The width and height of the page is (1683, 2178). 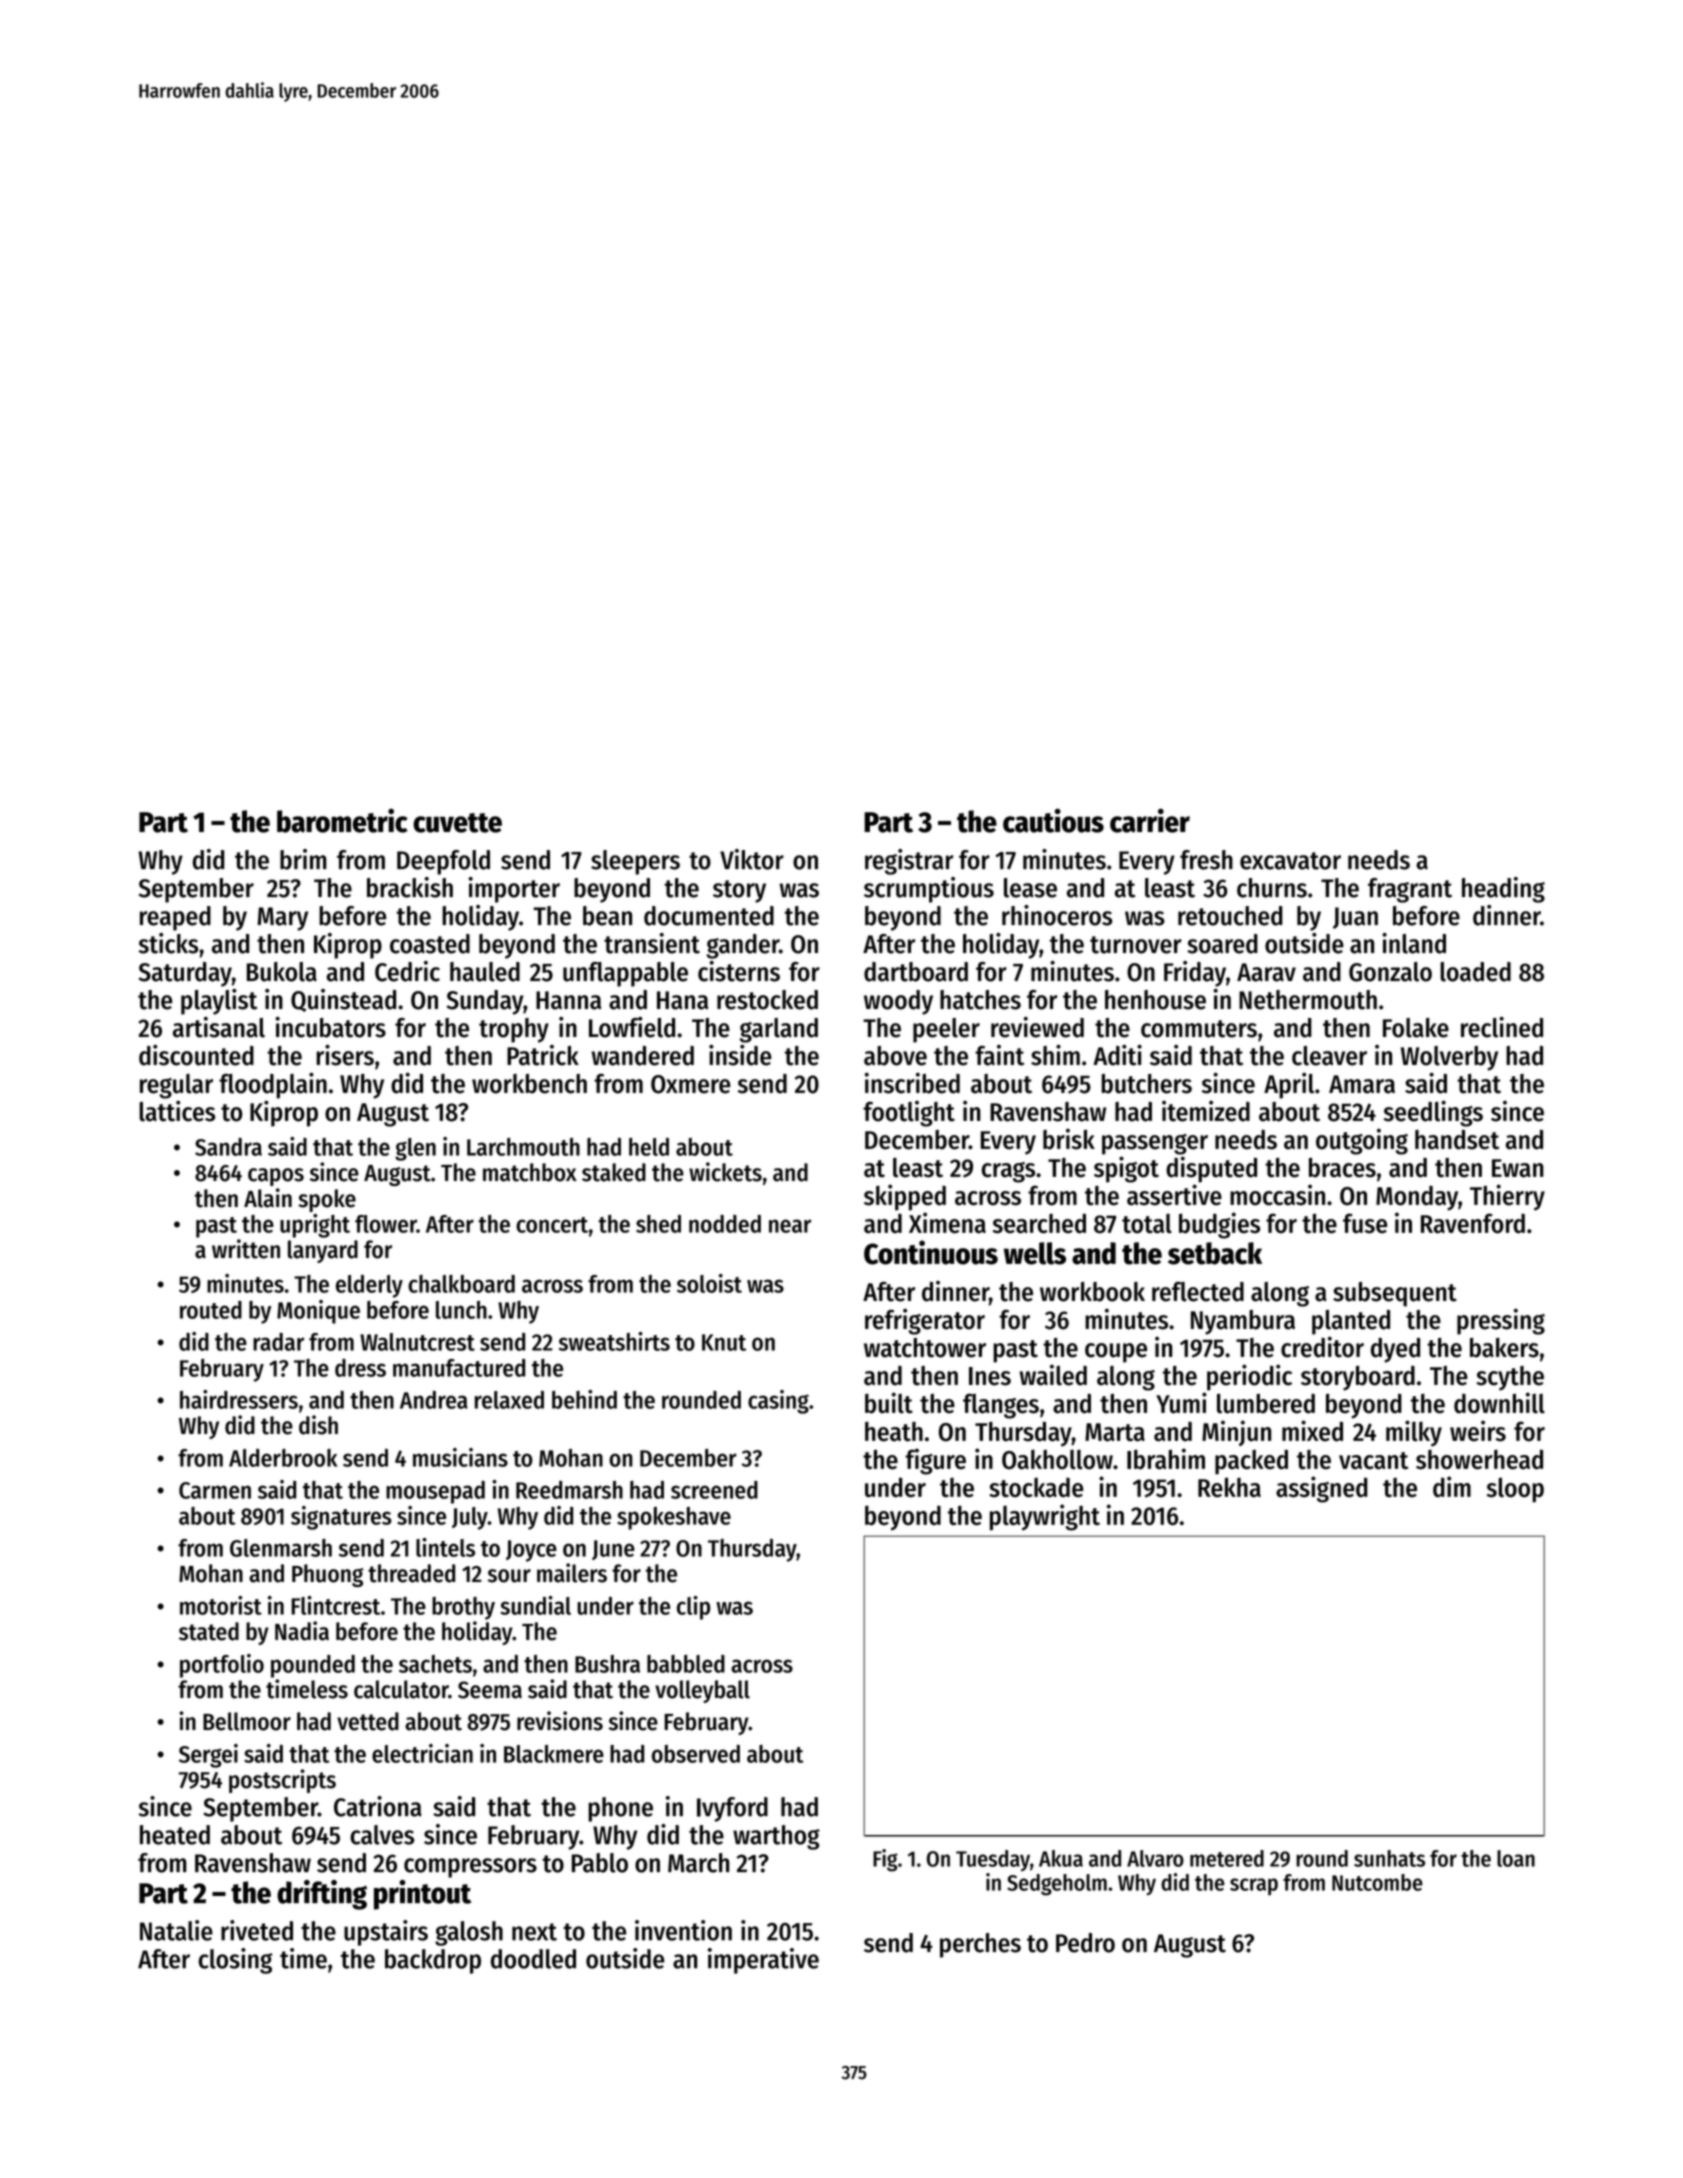 I want to click on sunhats, so click(x=1389, y=1858).
